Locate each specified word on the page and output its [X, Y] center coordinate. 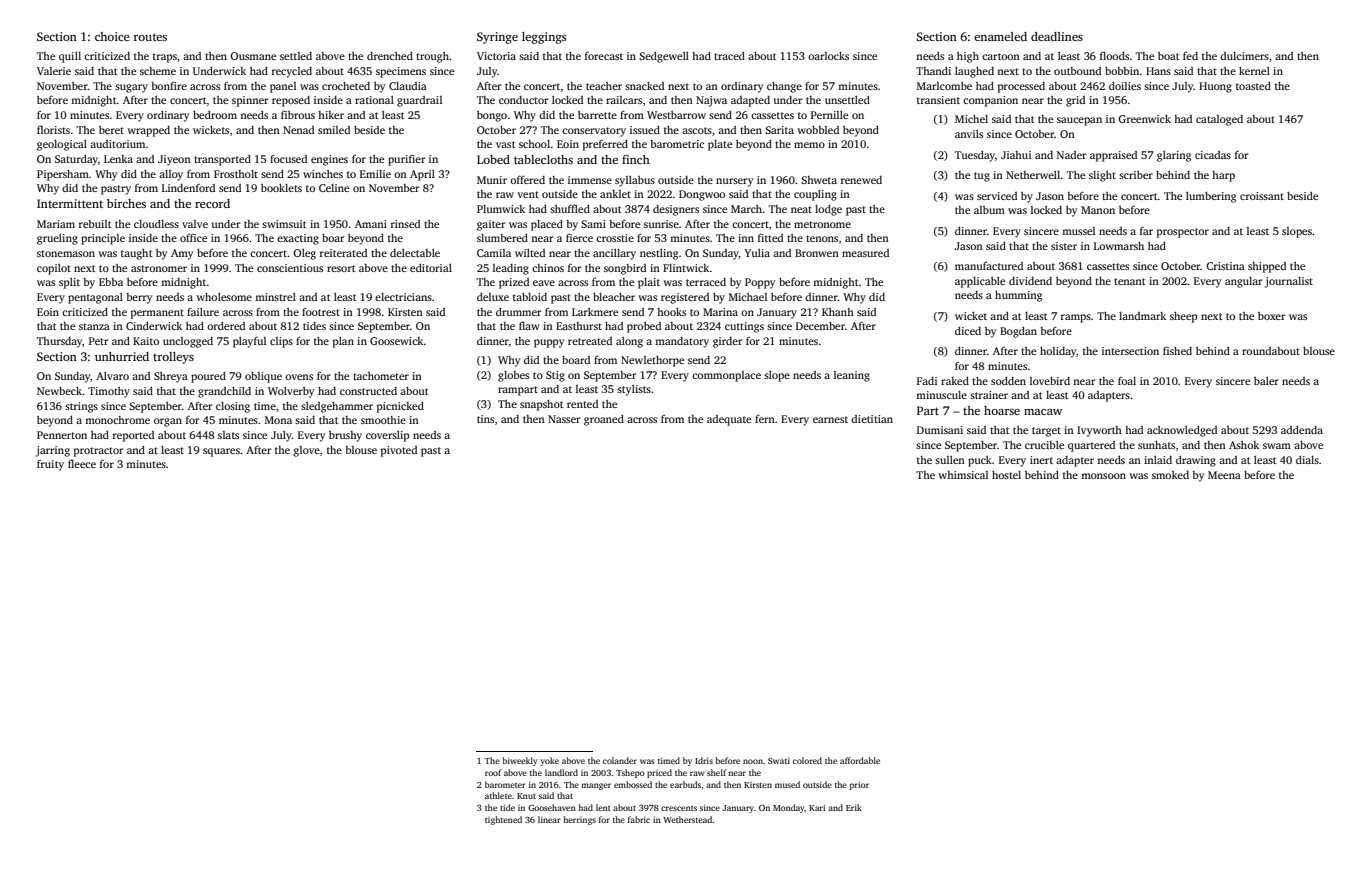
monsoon [1103, 476]
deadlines [1057, 36]
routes [150, 37]
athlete [498, 795]
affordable [860, 760]
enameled [1000, 36]
